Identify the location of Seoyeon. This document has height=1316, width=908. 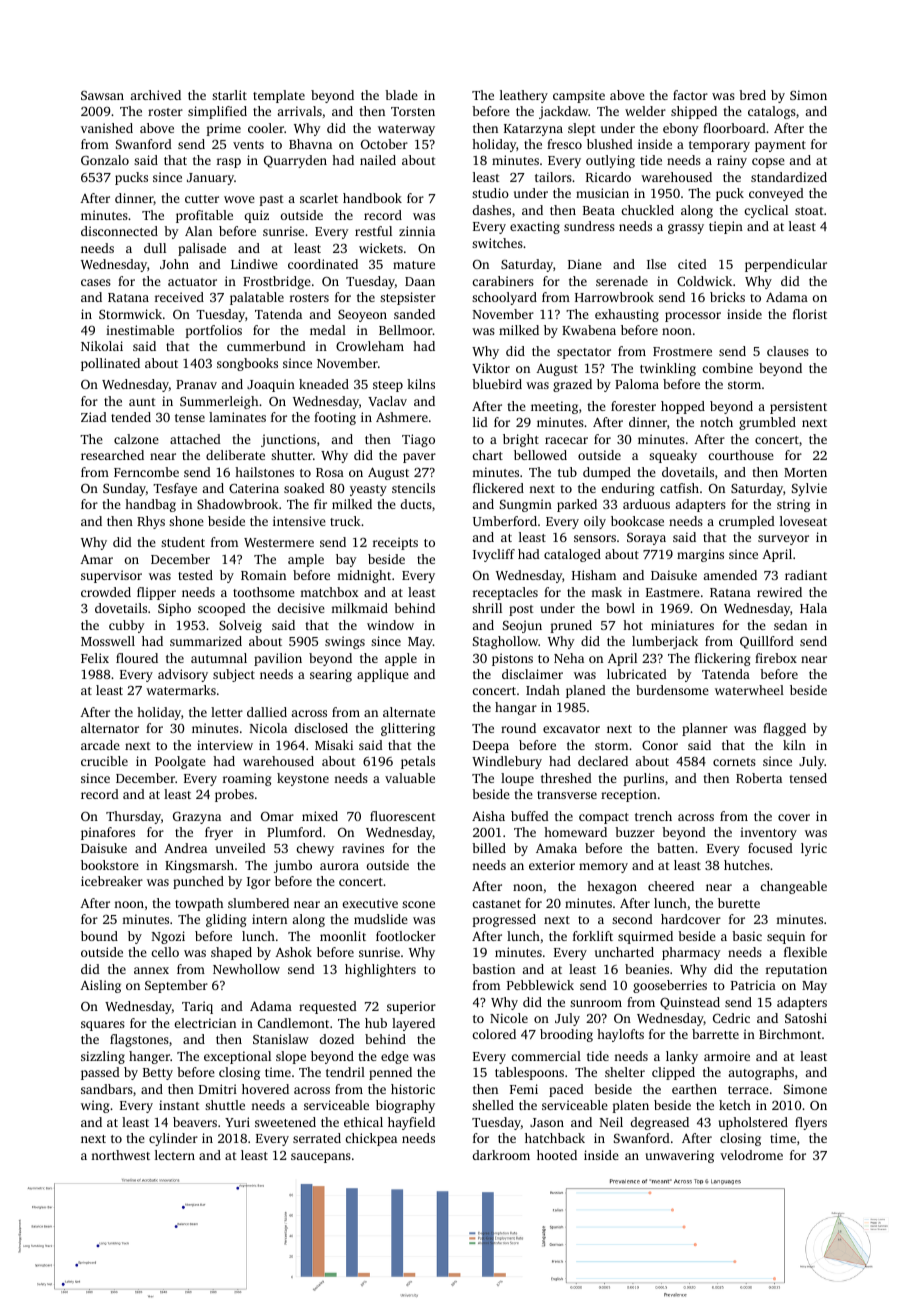
(362, 316).
